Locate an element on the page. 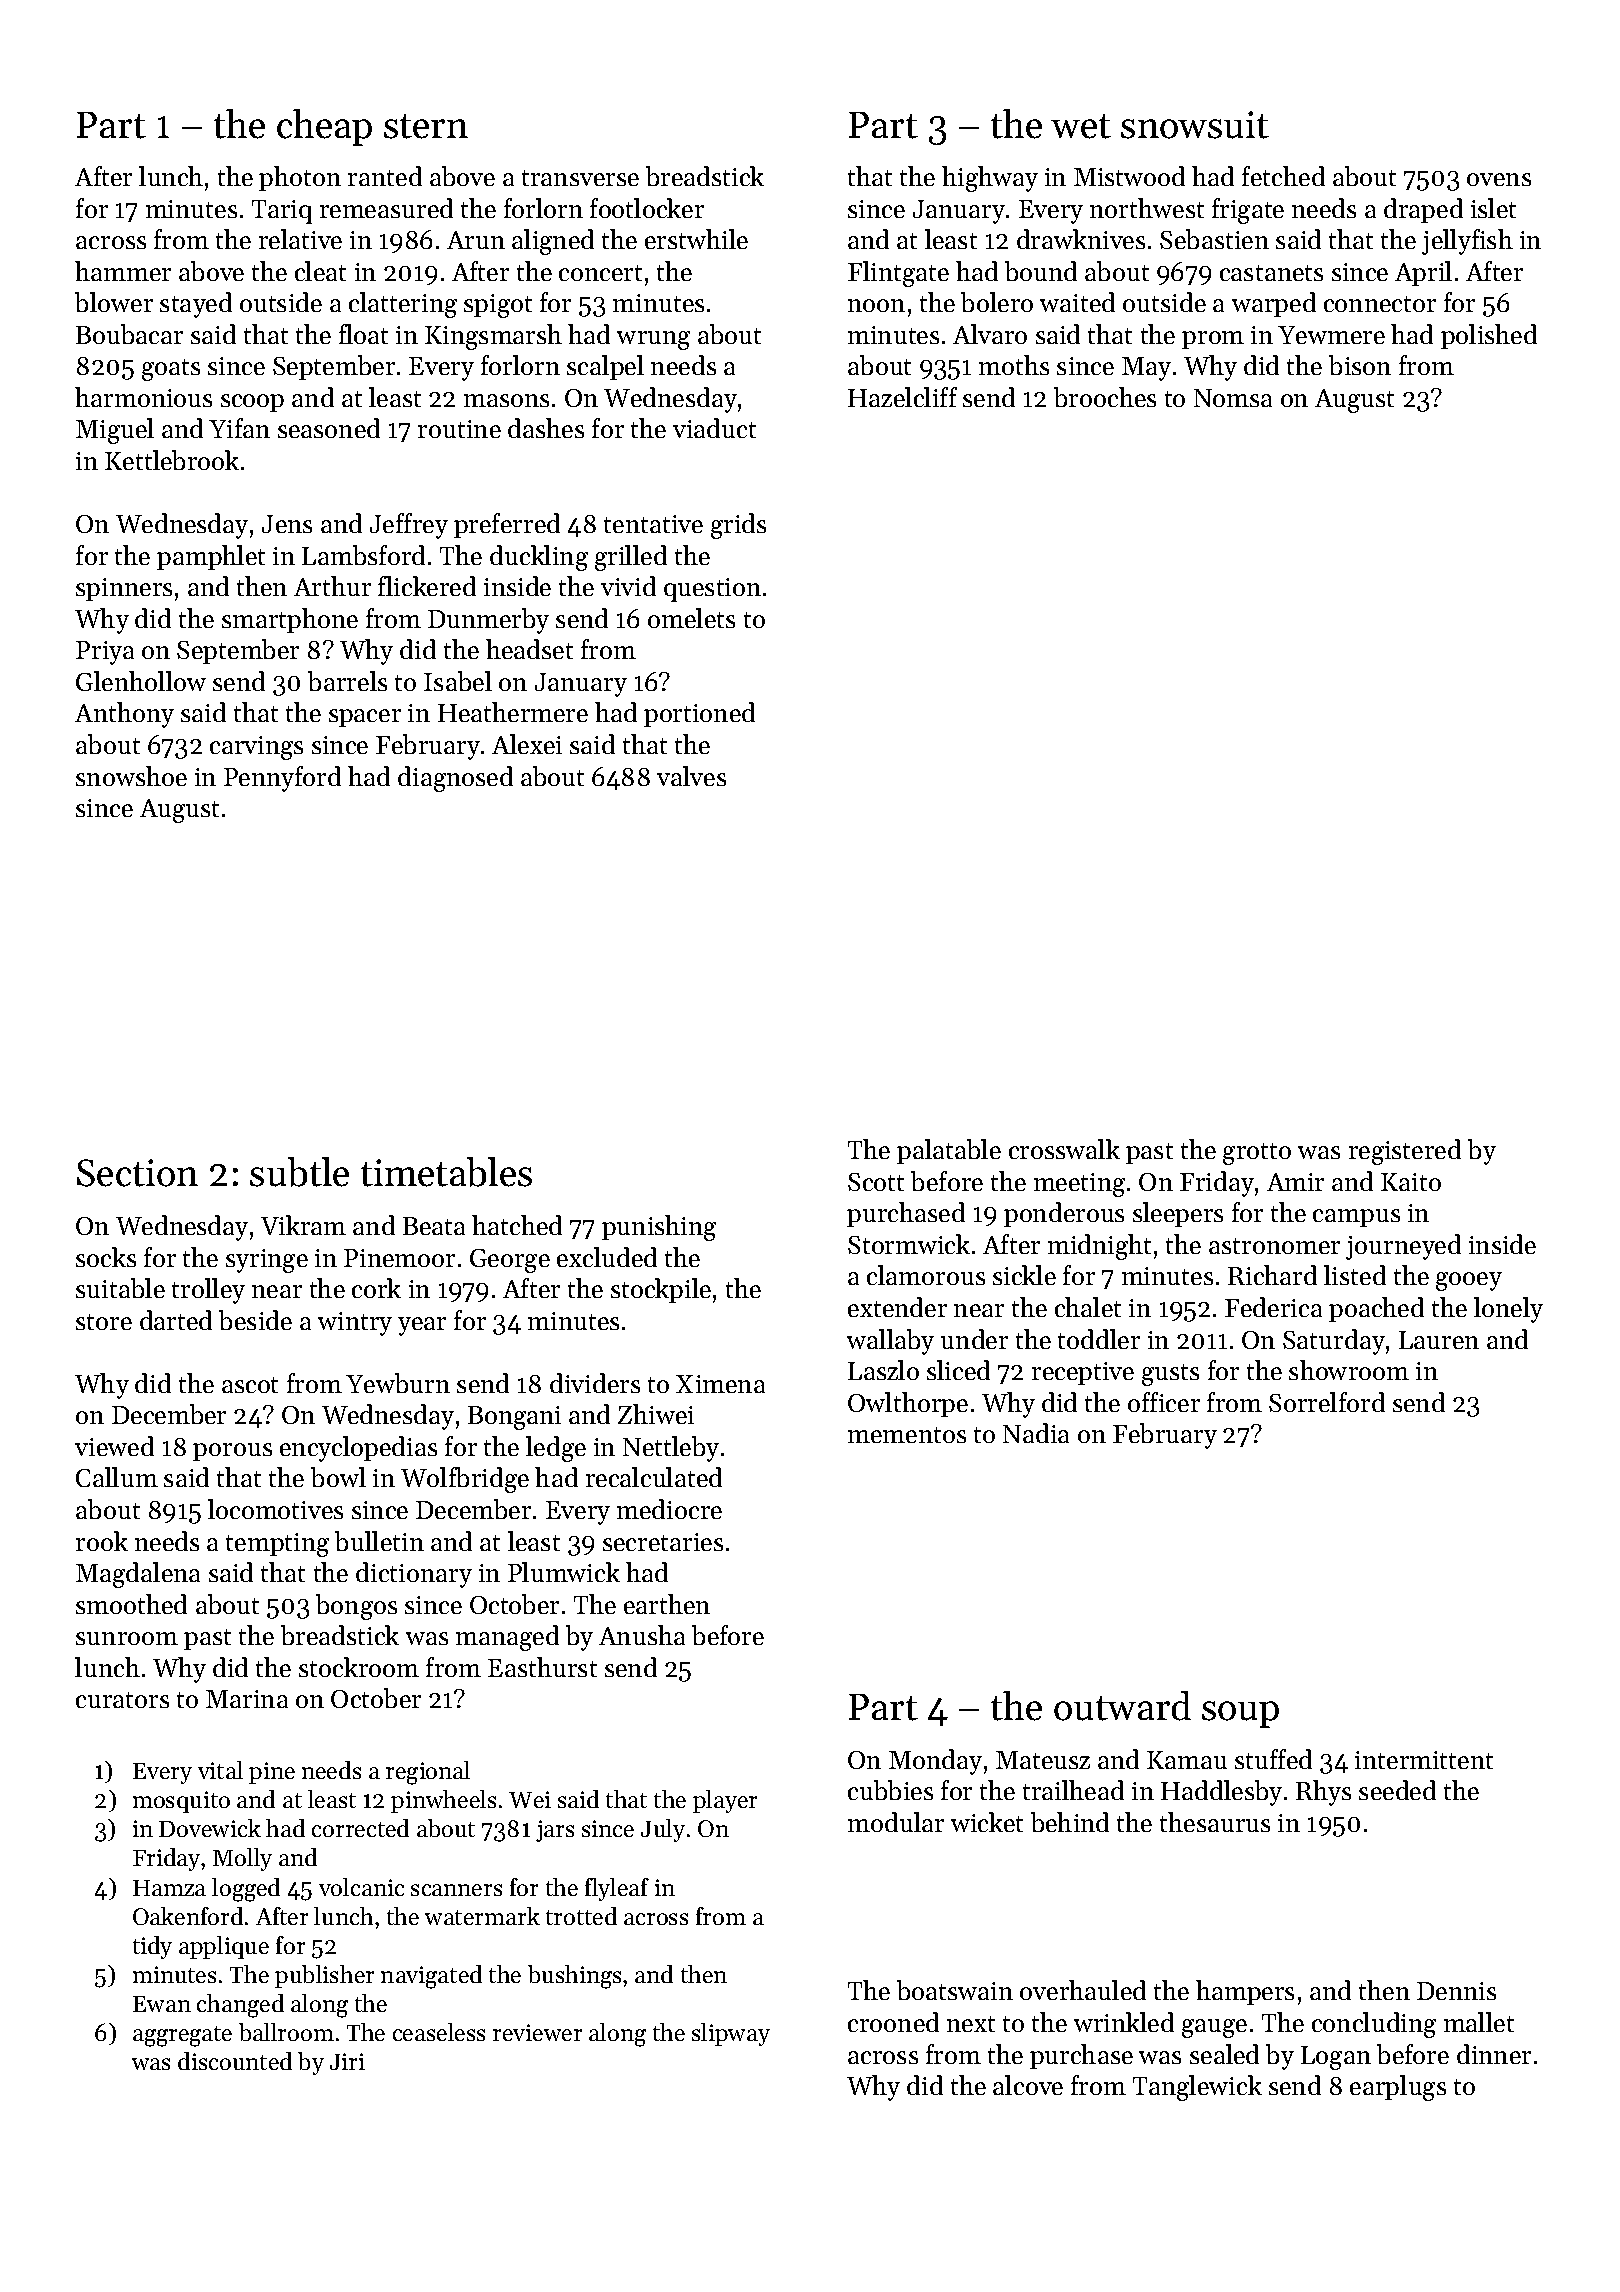 Image resolution: width=1620 pixels, height=2292 pixels. grids is located at coordinates (738, 526).
